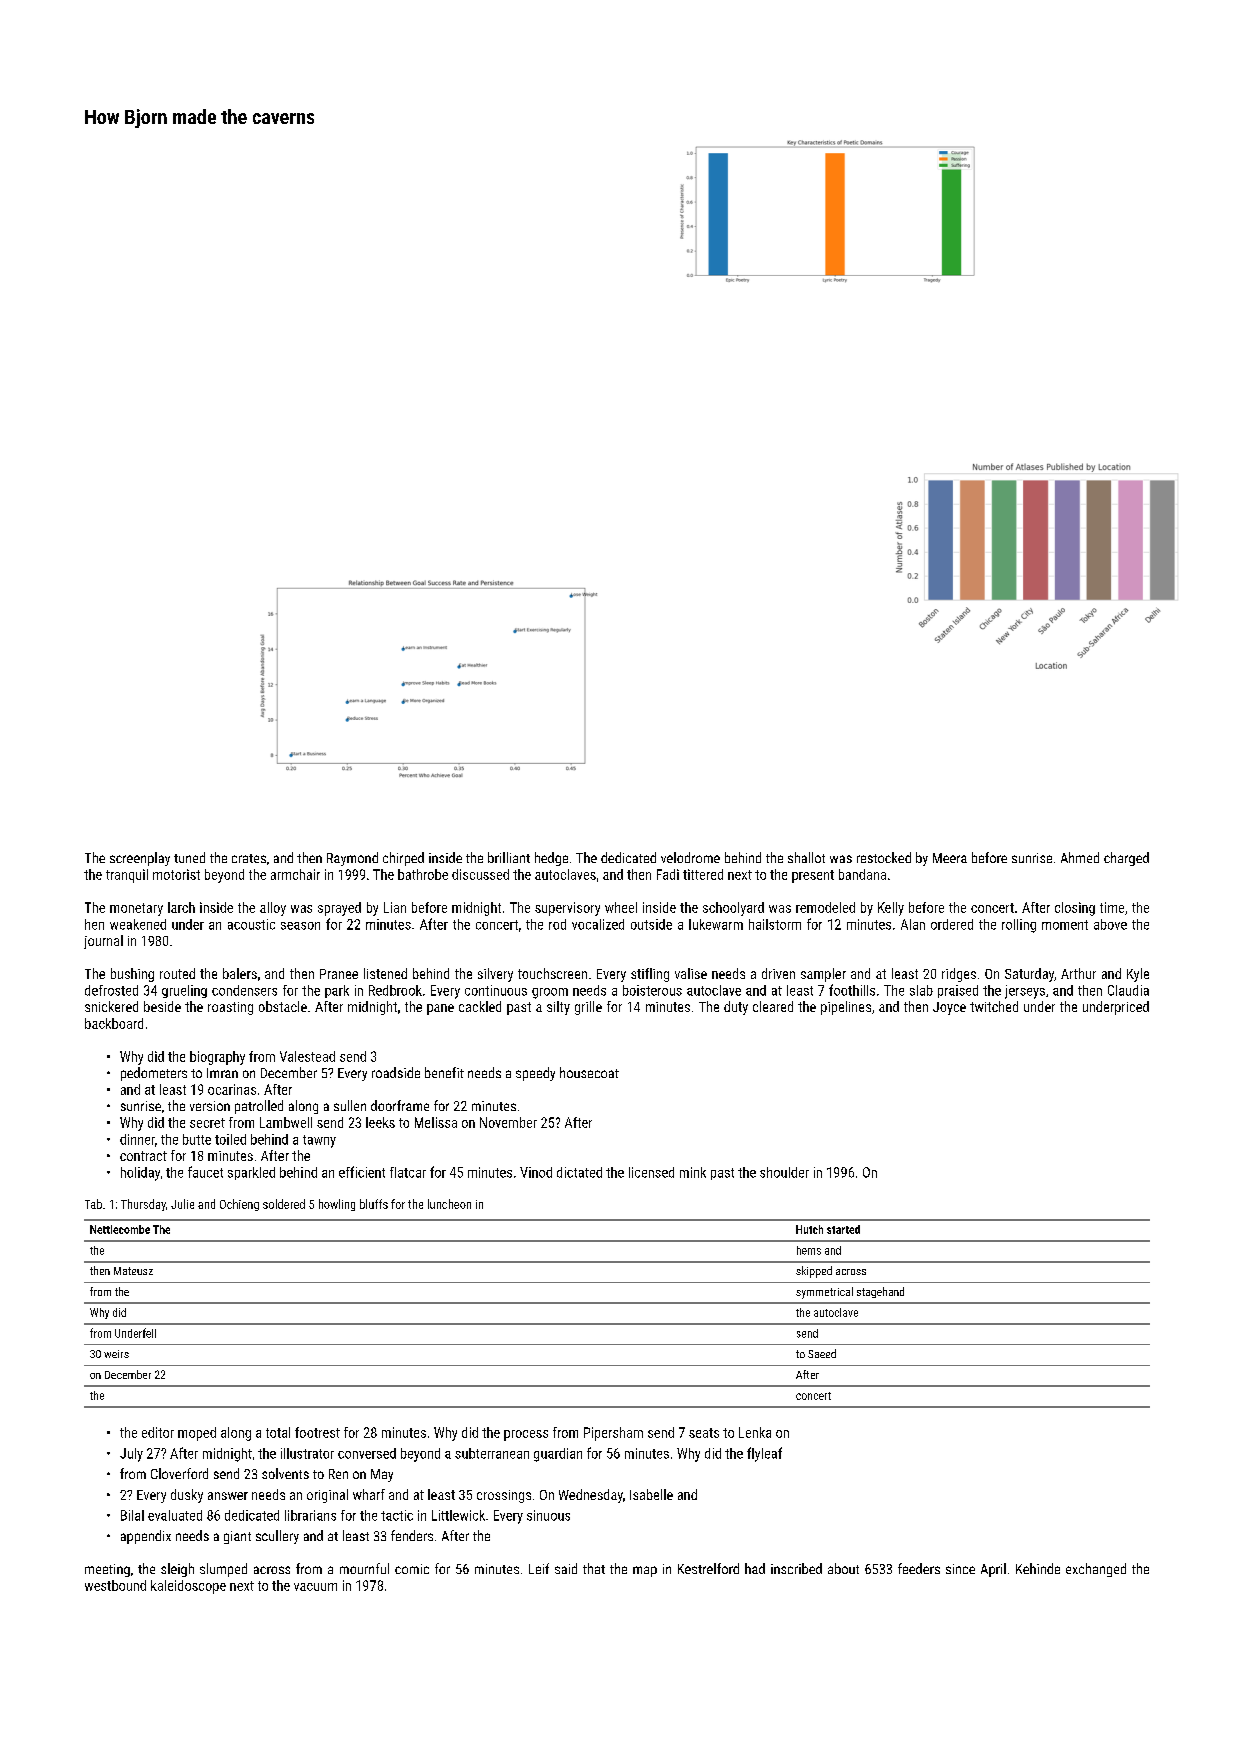 Image resolution: width=1234 pixels, height=1745 pixels. What do you see at coordinates (162, 1006) in the screenshot?
I see `beside` at bounding box center [162, 1006].
